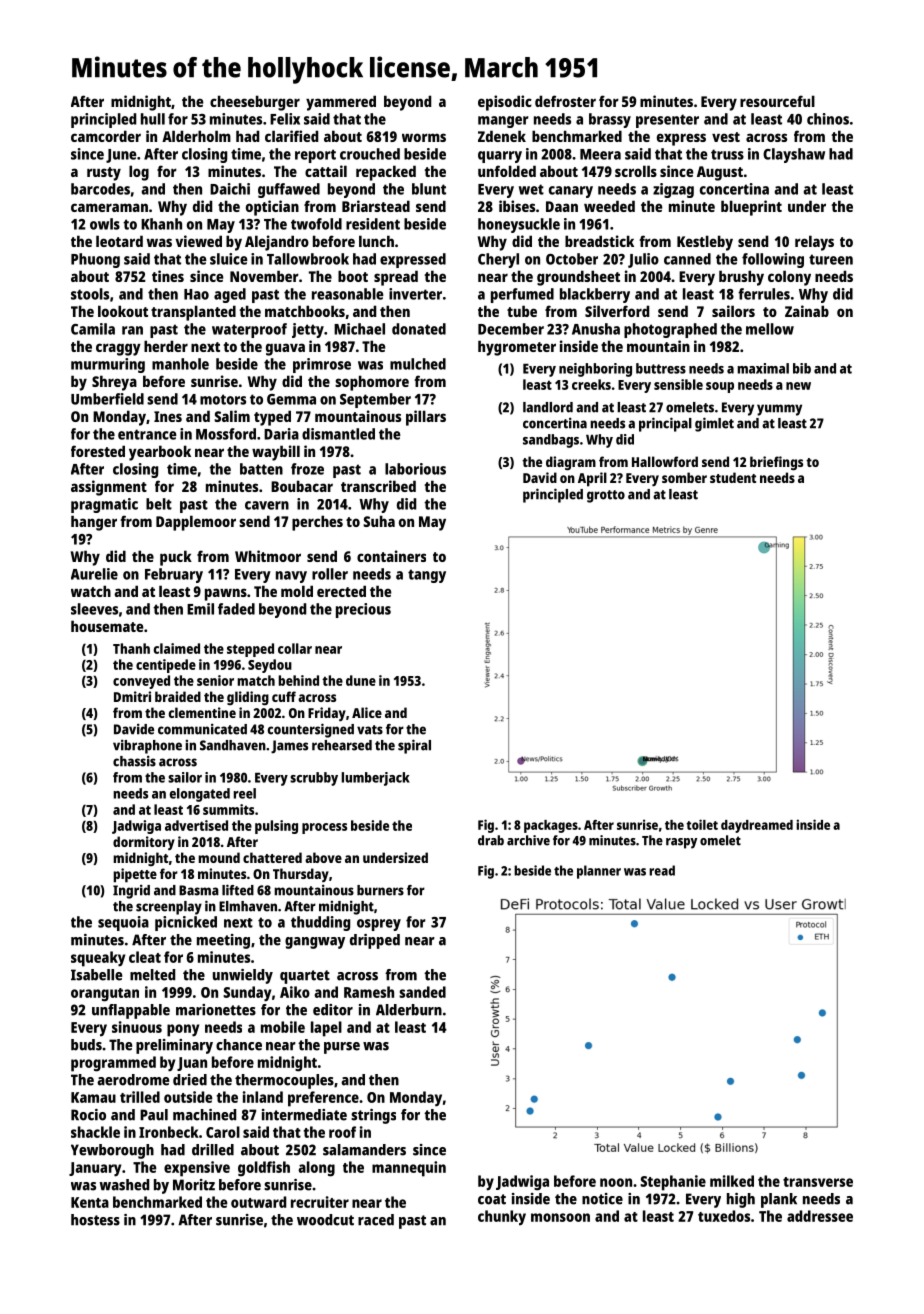 Image resolution: width=924 pixels, height=1314 pixels. What do you see at coordinates (757, 826) in the document?
I see `daydreamed` at bounding box center [757, 826].
